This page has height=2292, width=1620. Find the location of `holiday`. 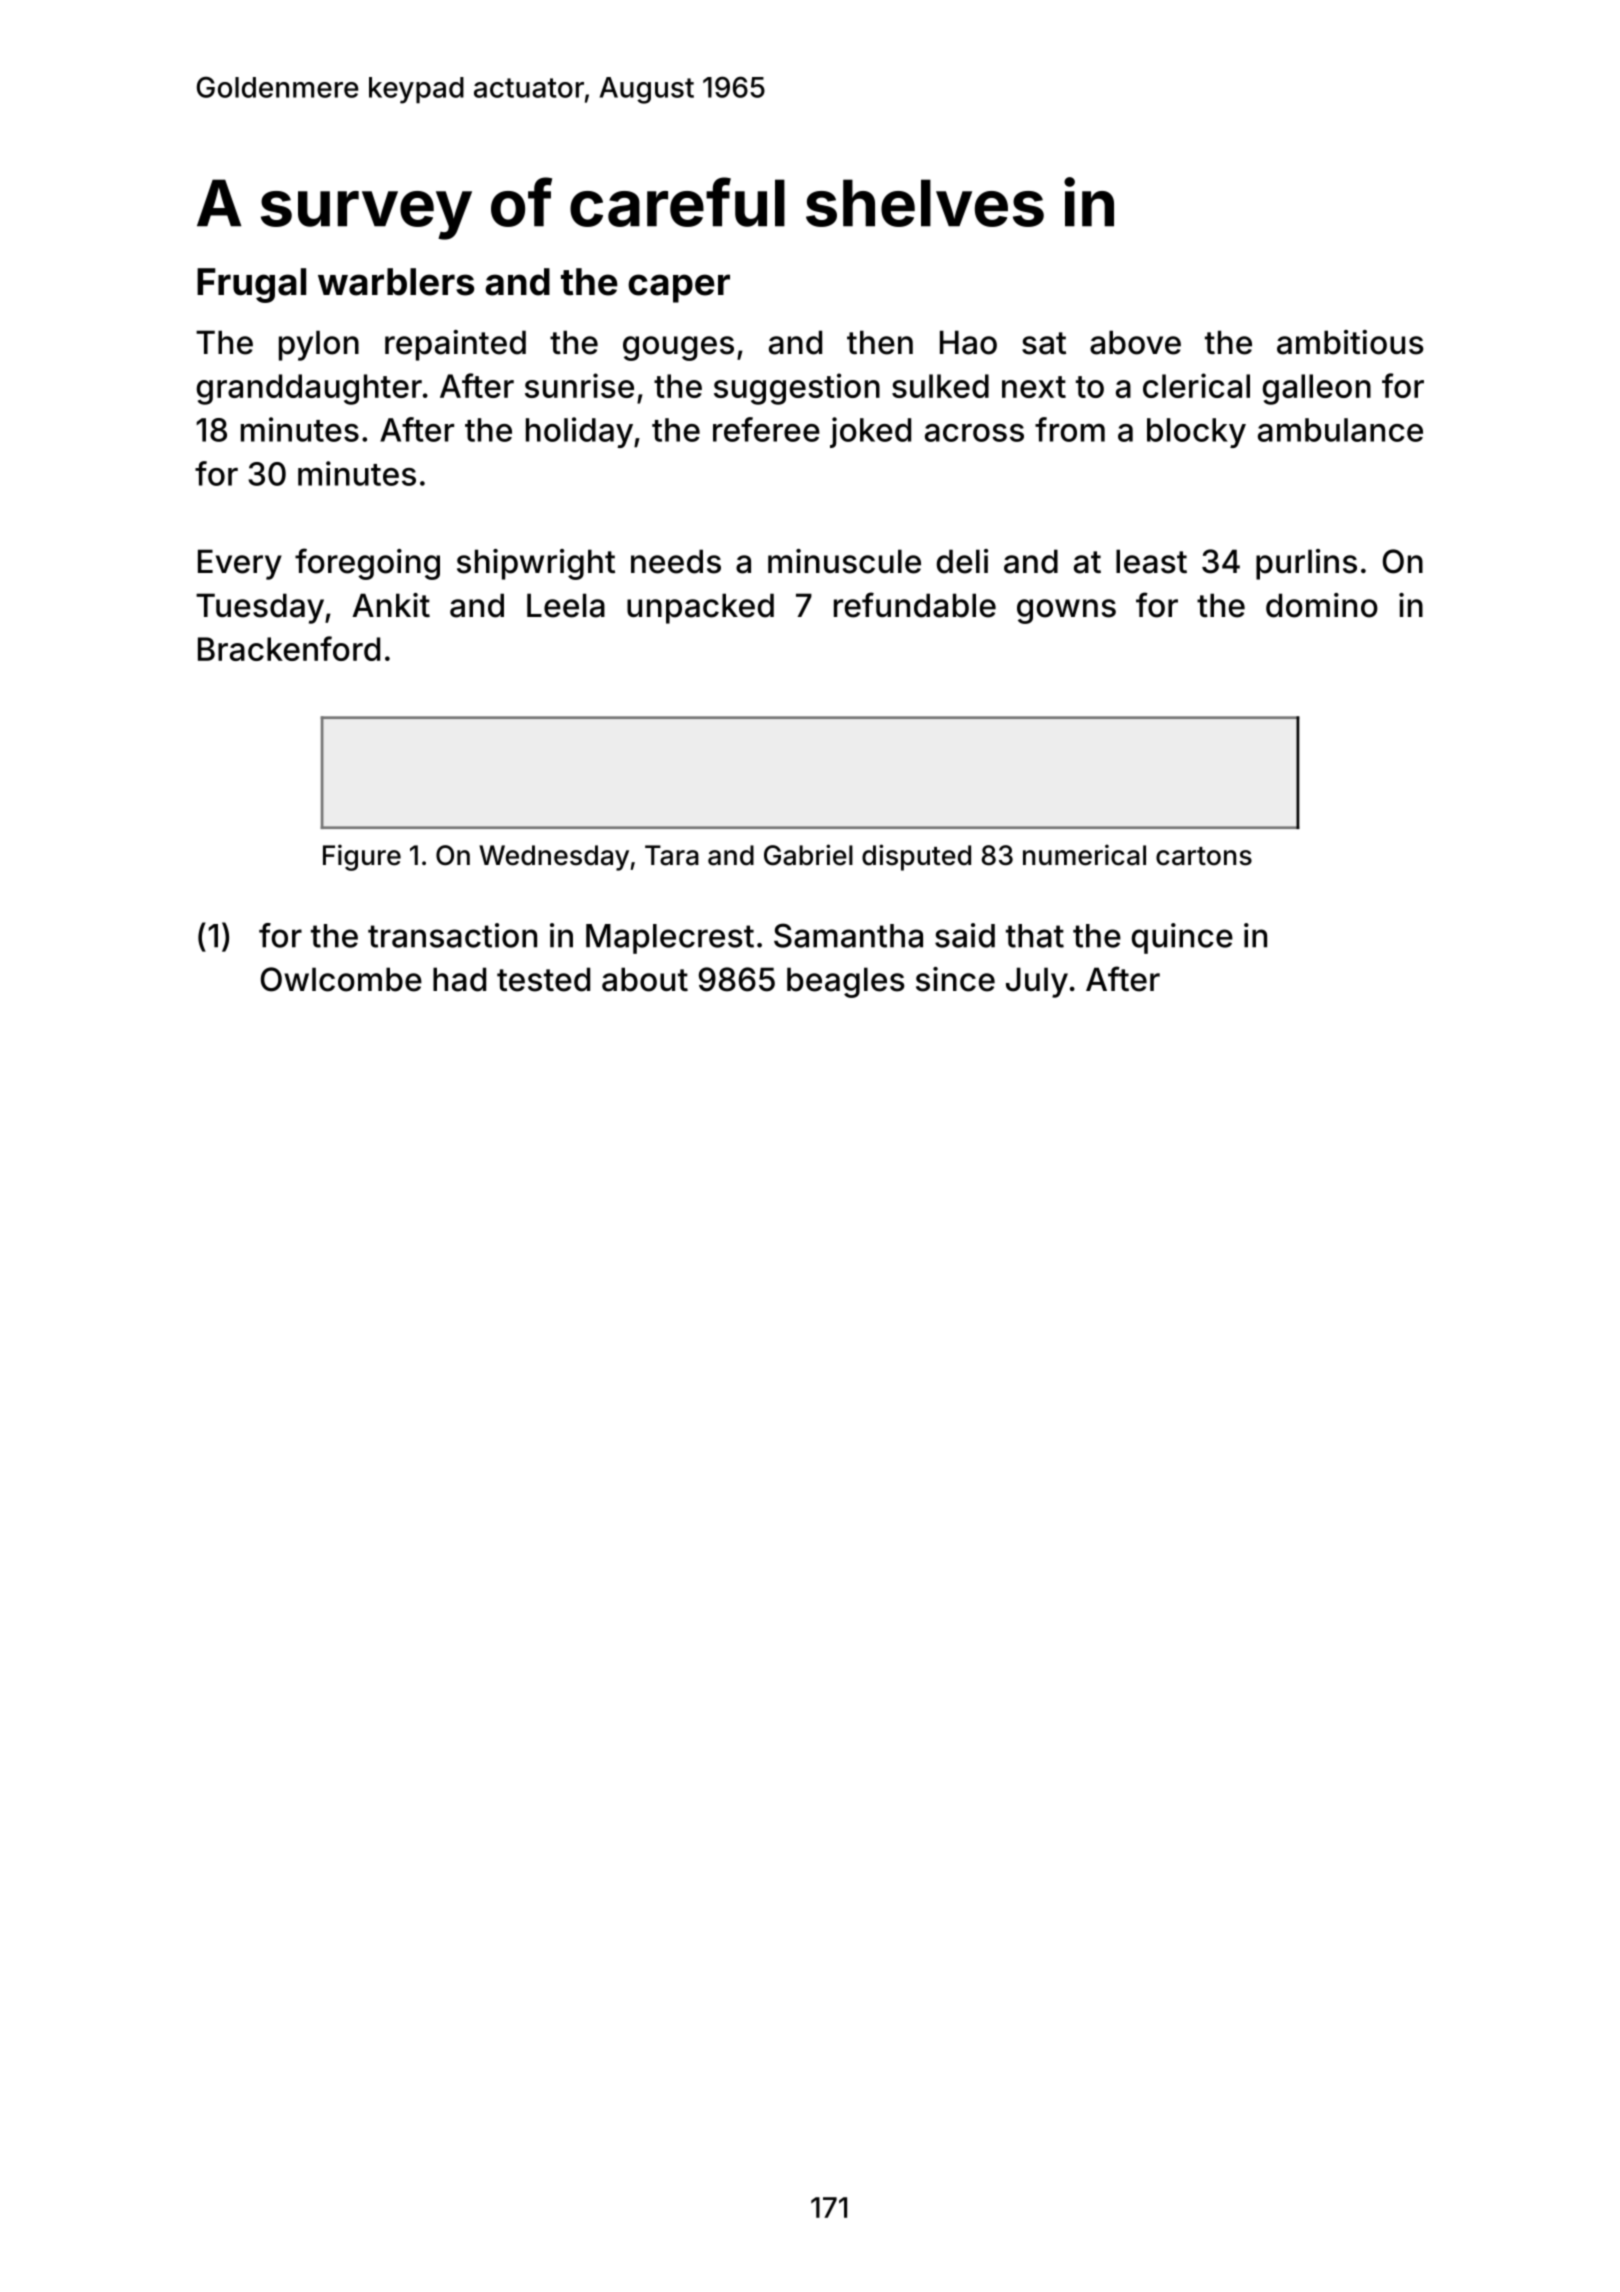

holiday is located at coordinates (579, 432).
